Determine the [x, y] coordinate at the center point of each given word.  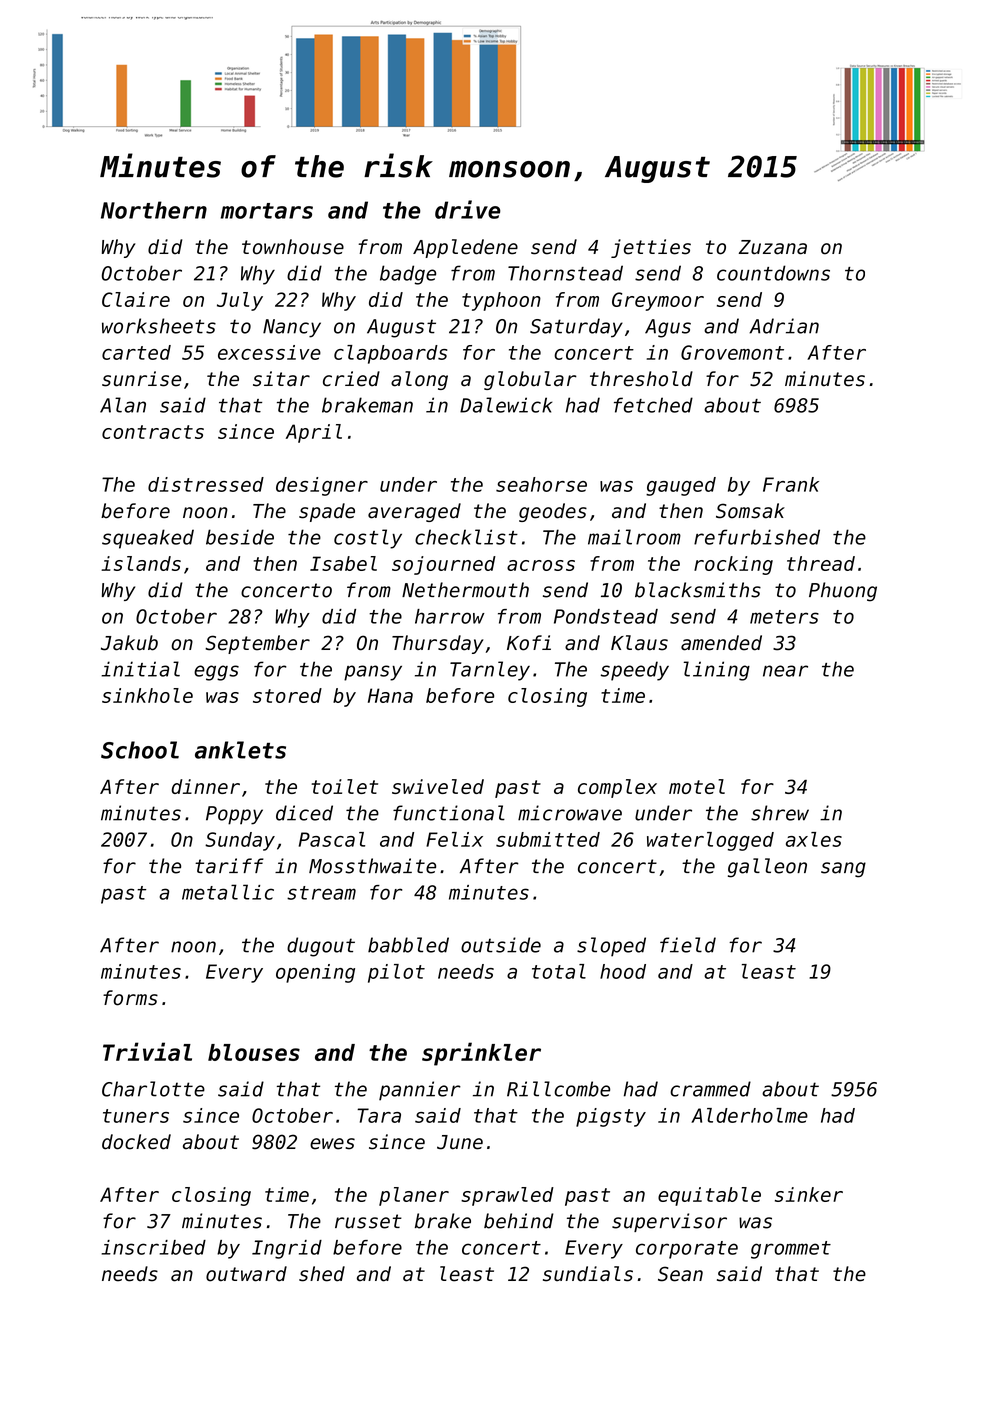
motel [697, 786]
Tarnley [490, 671]
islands [141, 563]
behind [519, 1221]
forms [130, 998]
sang [843, 870]
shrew [780, 813]
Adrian [784, 326]
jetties [651, 248]
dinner [205, 786]
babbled [408, 945]
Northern [154, 210]
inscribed [153, 1247]
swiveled [438, 786]
